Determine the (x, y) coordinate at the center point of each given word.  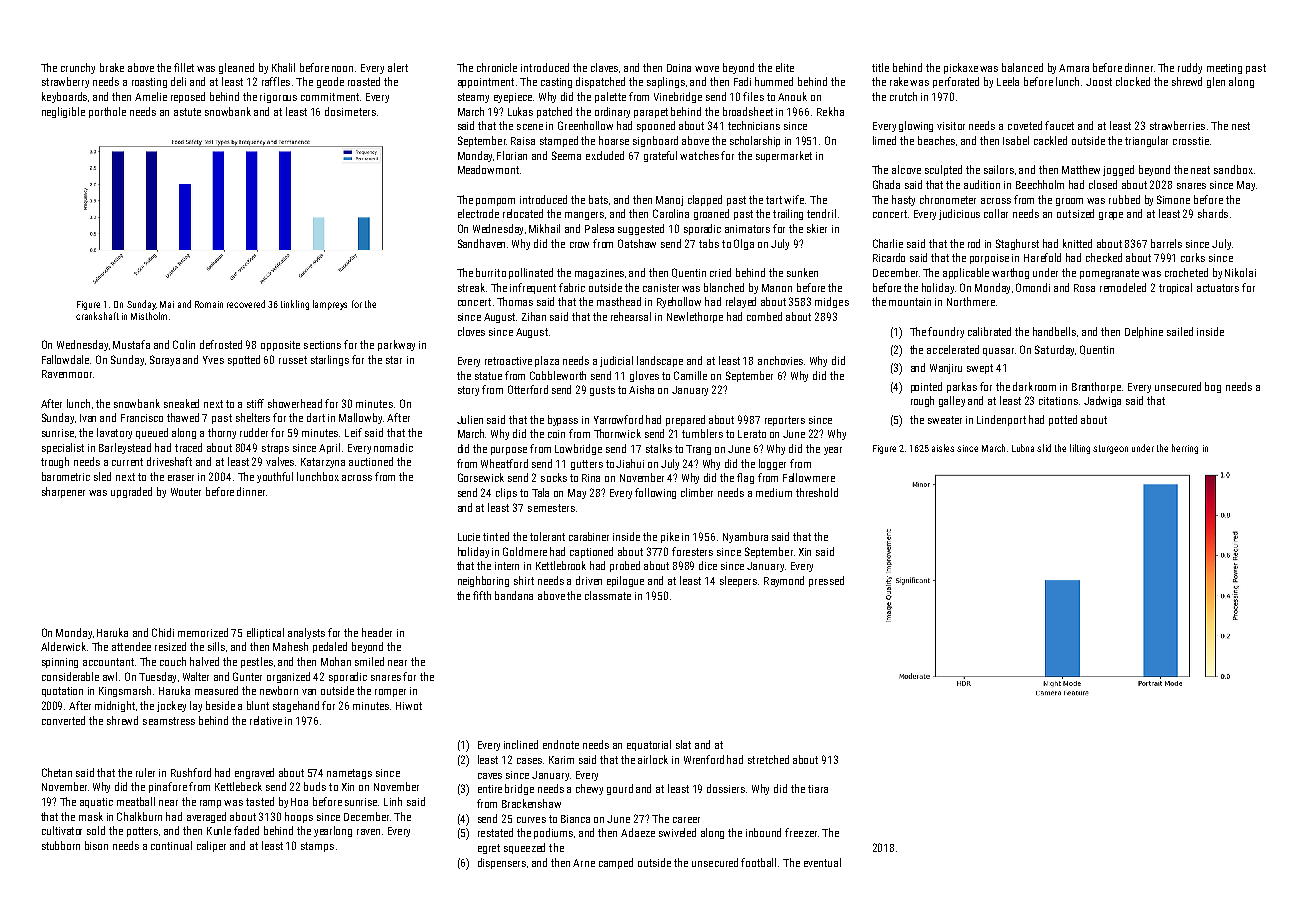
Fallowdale (65, 359)
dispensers (502, 863)
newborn (279, 690)
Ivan (88, 418)
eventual (822, 862)
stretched (768, 759)
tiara (818, 789)
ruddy (1190, 68)
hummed (774, 81)
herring (1185, 449)
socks (554, 477)
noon (342, 69)
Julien (470, 419)
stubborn (61, 845)
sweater (945, 420)
